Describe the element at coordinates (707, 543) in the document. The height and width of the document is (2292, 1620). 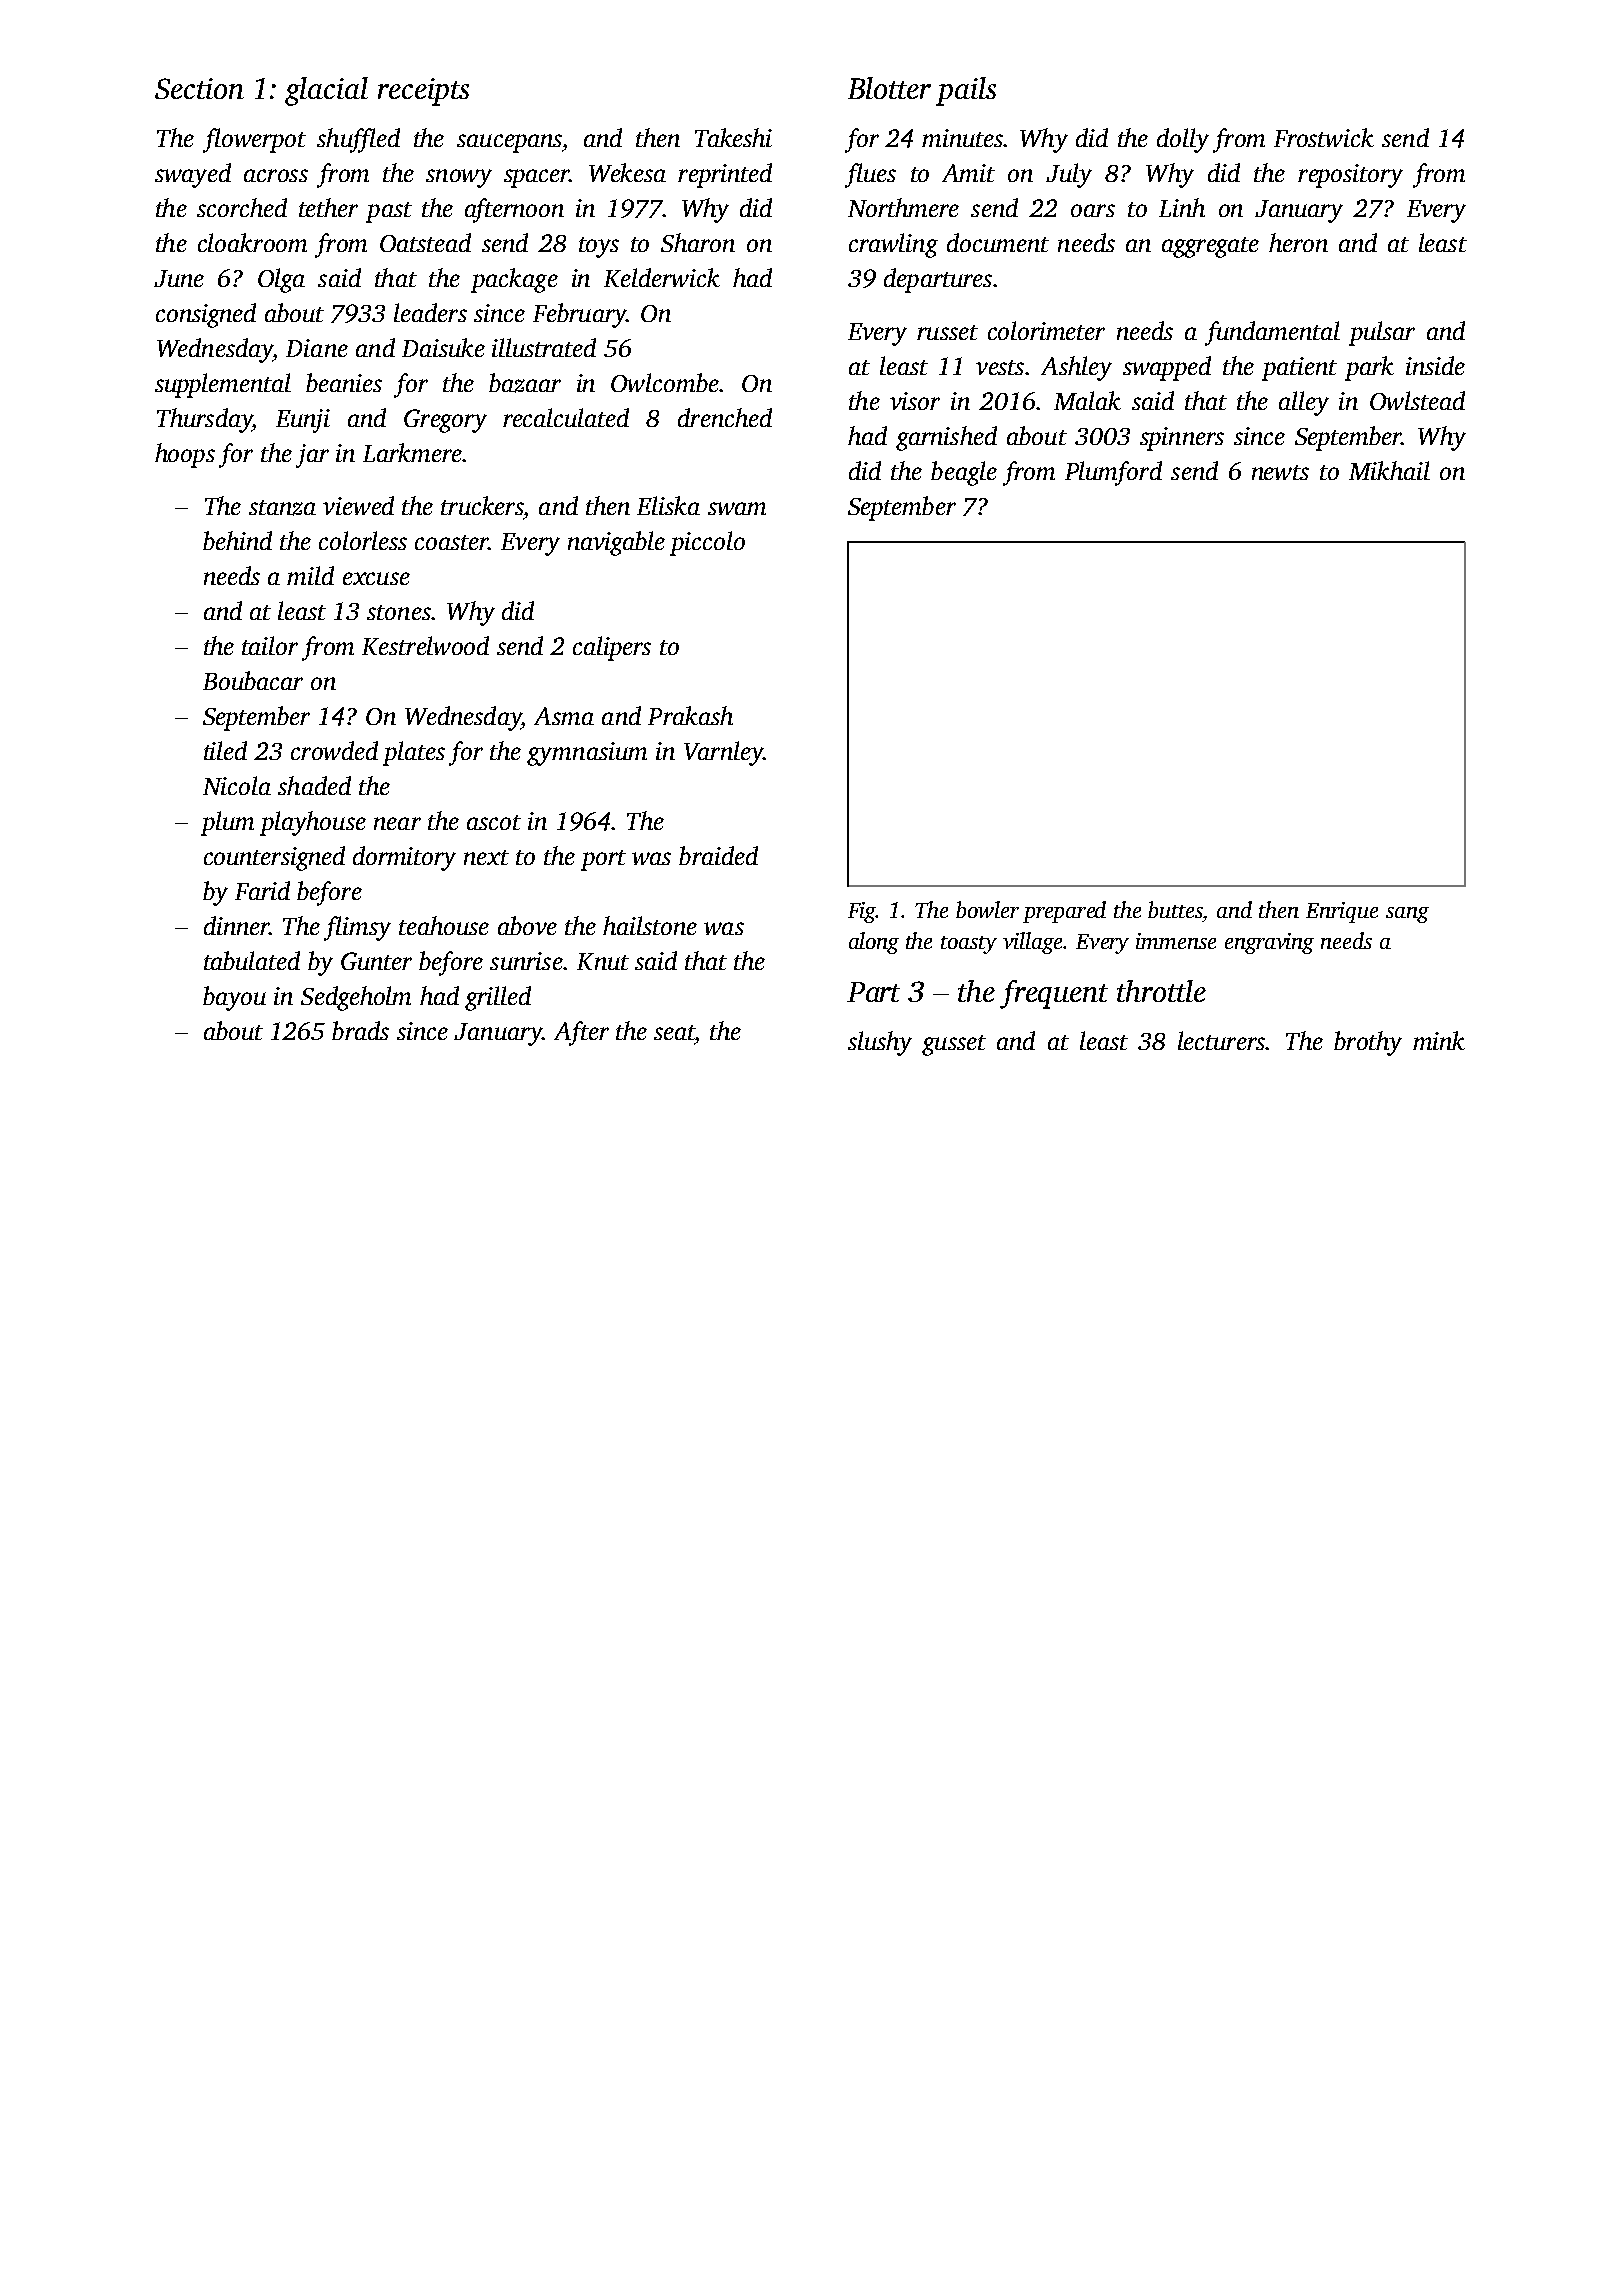
I see `piccolo` at that location.
